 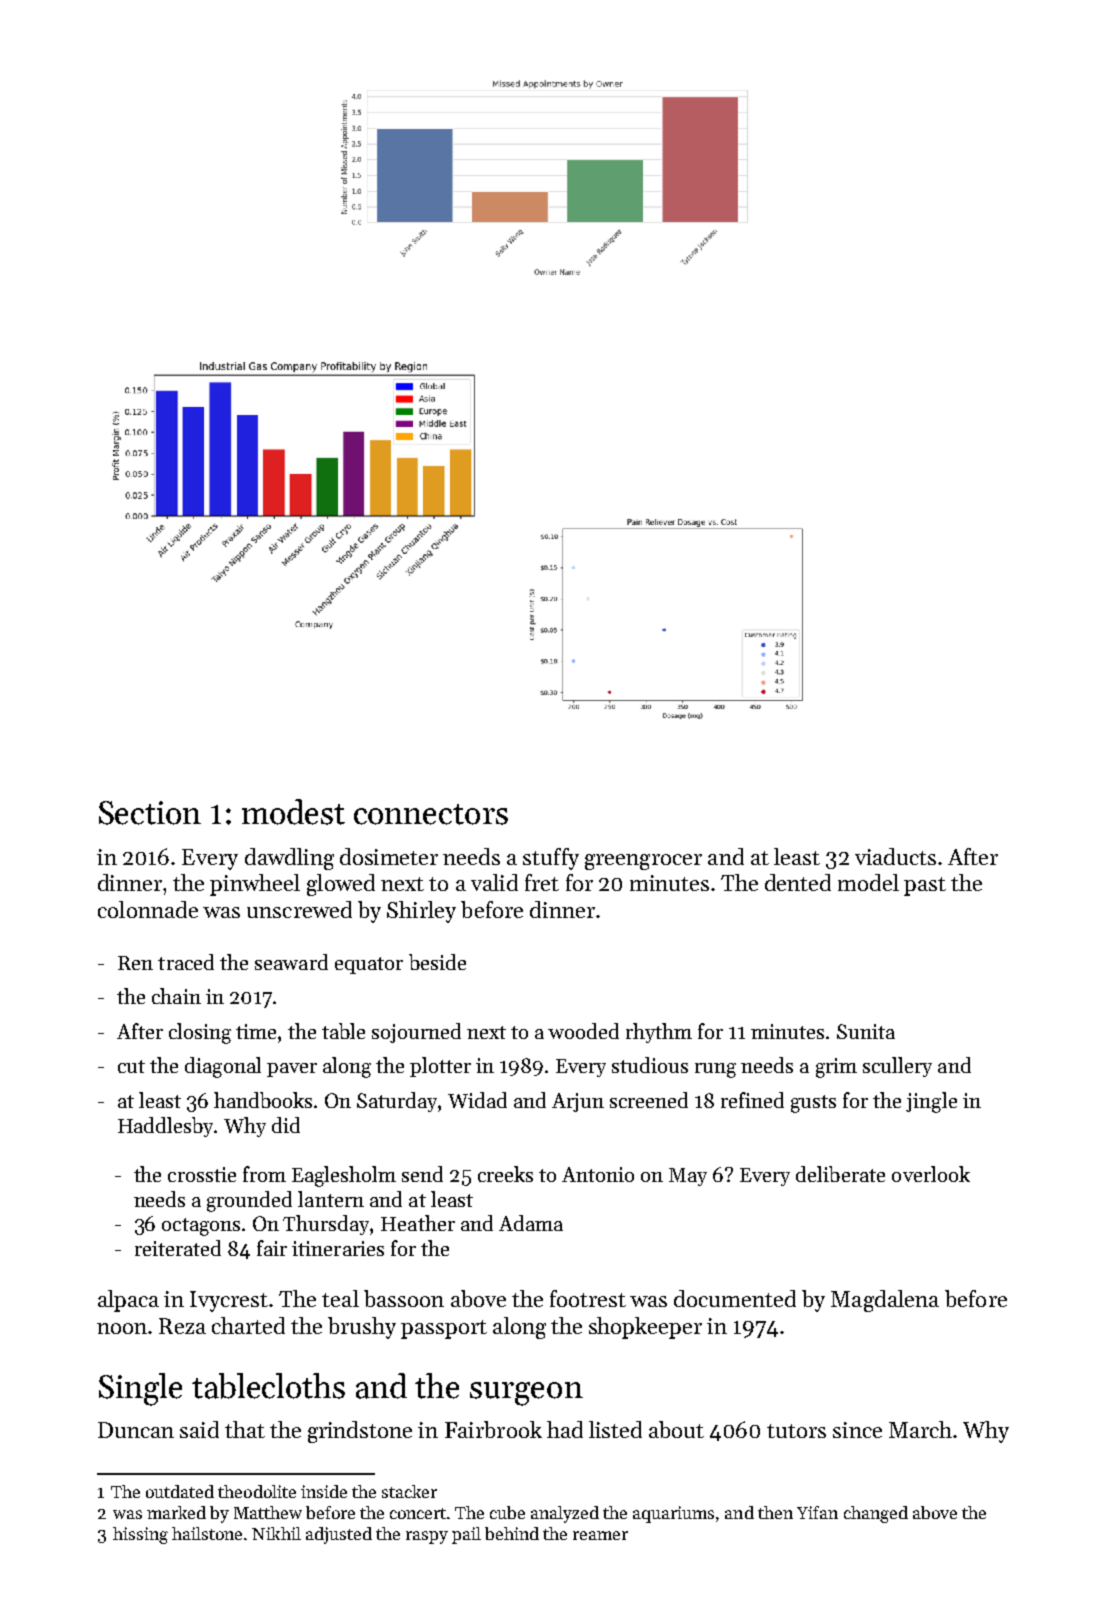 I want to click on past, so click(x=925, y=886).
